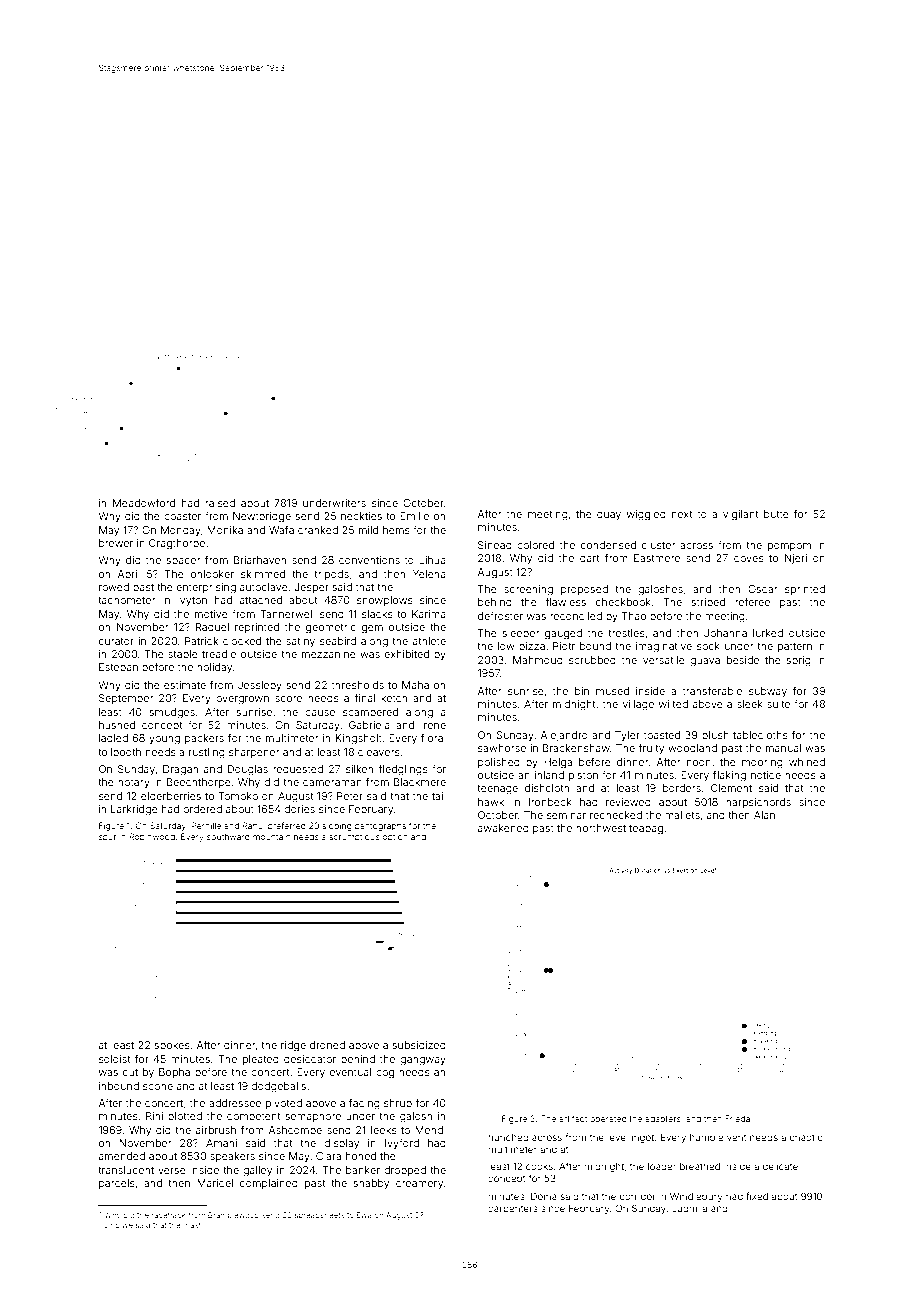 This screenshot has height=1308, width=924. Describe the element at coordinates (419, 1045) in the screenshot. I see `subsidized` at that location.
